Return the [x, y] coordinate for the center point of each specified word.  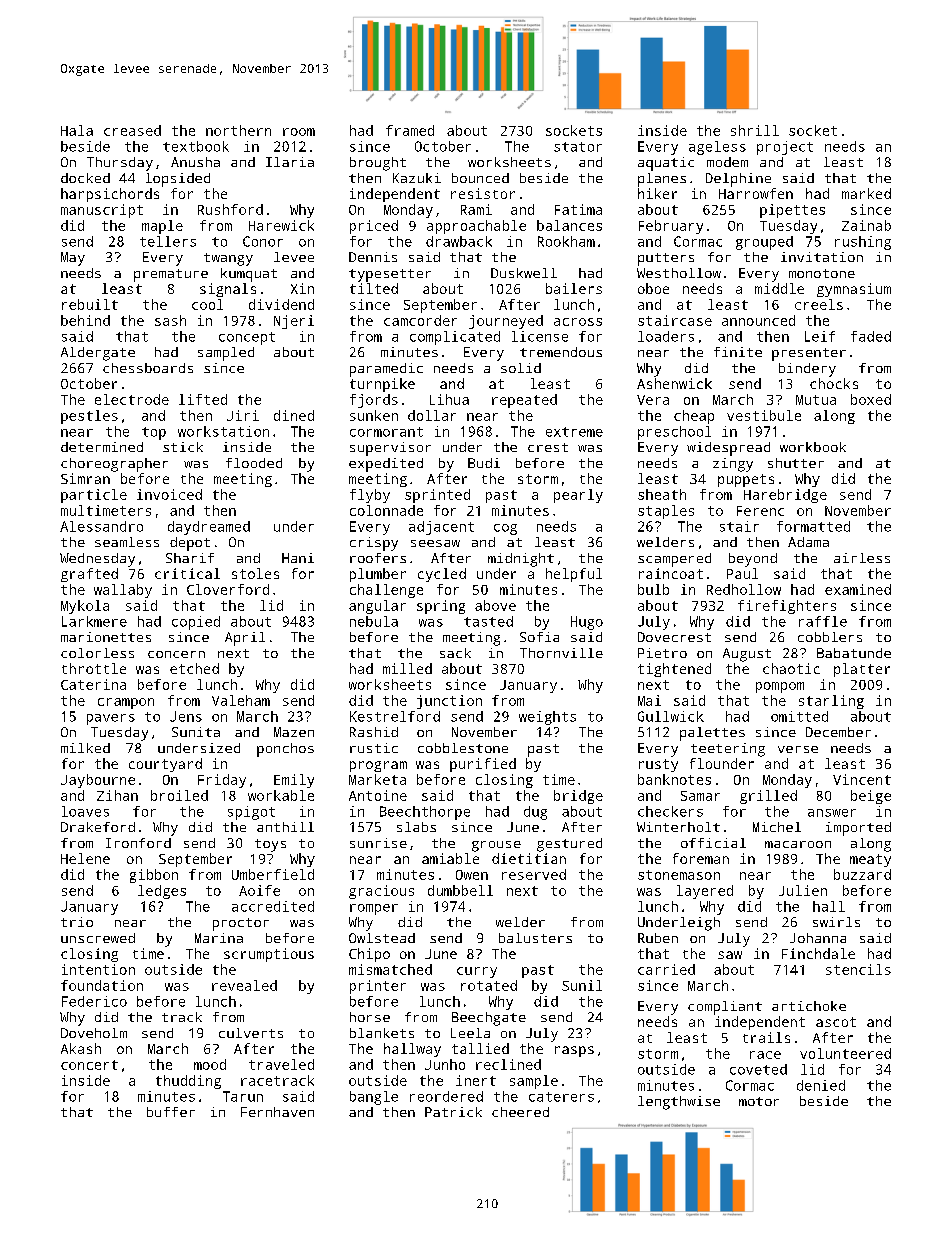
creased [132, 130]
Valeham [241, 700]
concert [89, 1065]
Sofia [539, 637]
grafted [89, 575]
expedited [386, 465]
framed [410, 130]
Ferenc [760, 511]
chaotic [791, 668]
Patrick [453, 1112]
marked [866, 193]
